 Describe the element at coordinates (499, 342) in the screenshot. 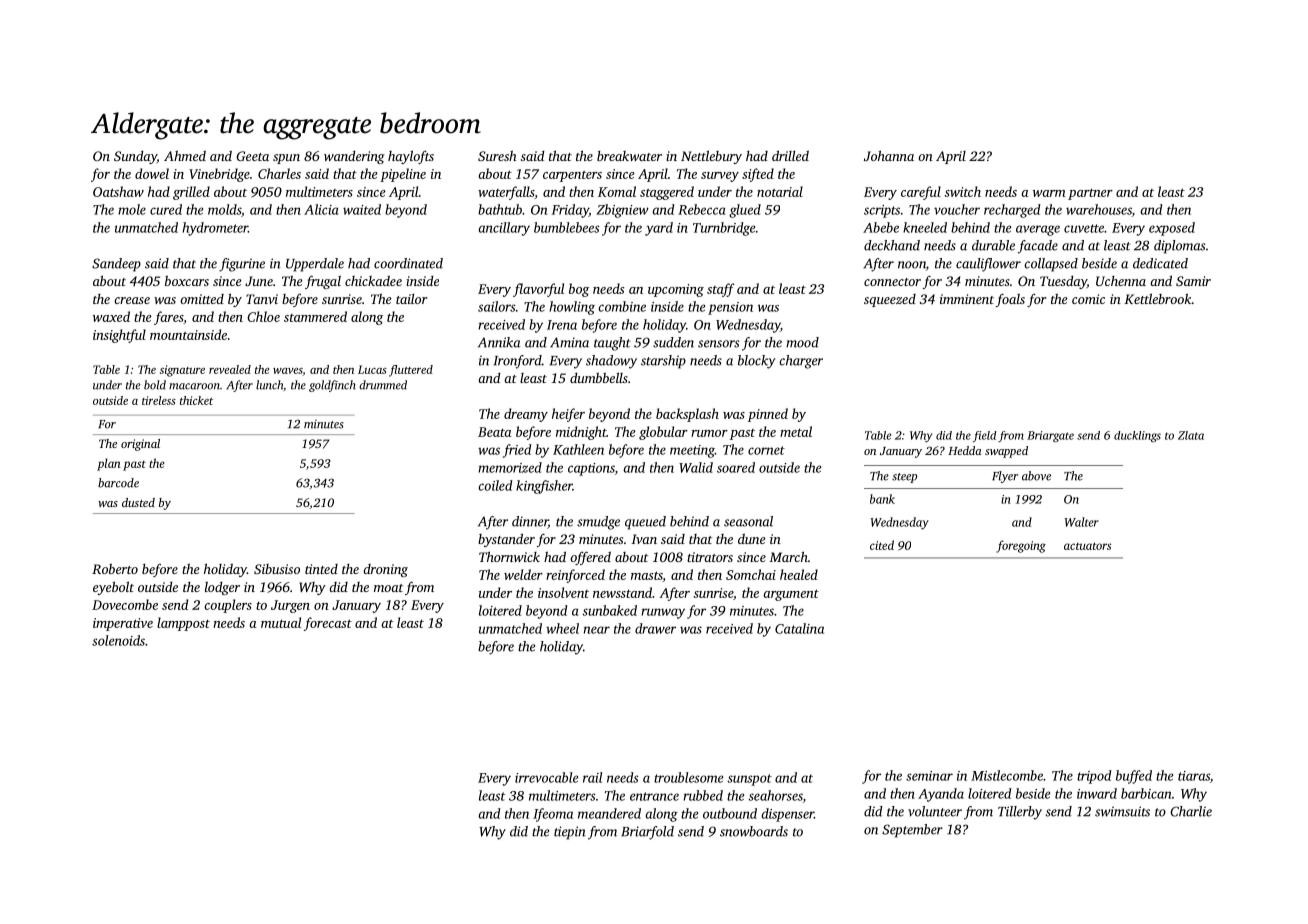

I see `Annika` at that location.
